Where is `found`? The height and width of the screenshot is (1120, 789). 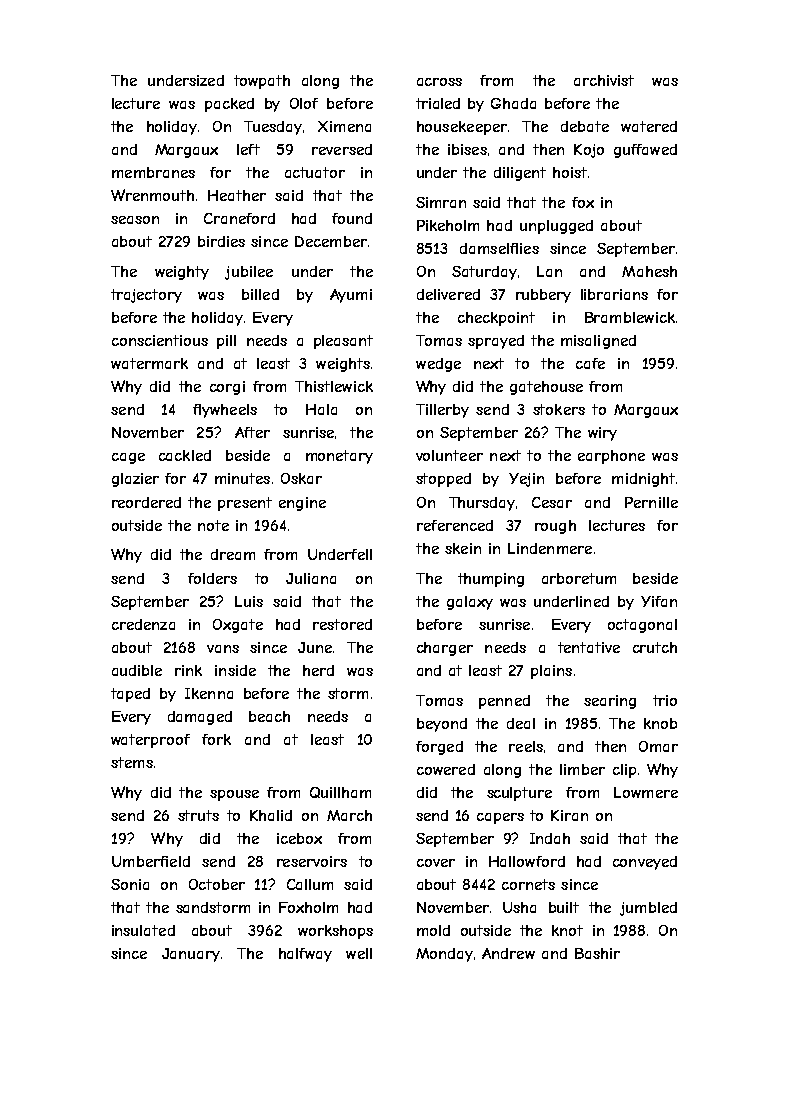 found is located at coordinates (352, 218).
